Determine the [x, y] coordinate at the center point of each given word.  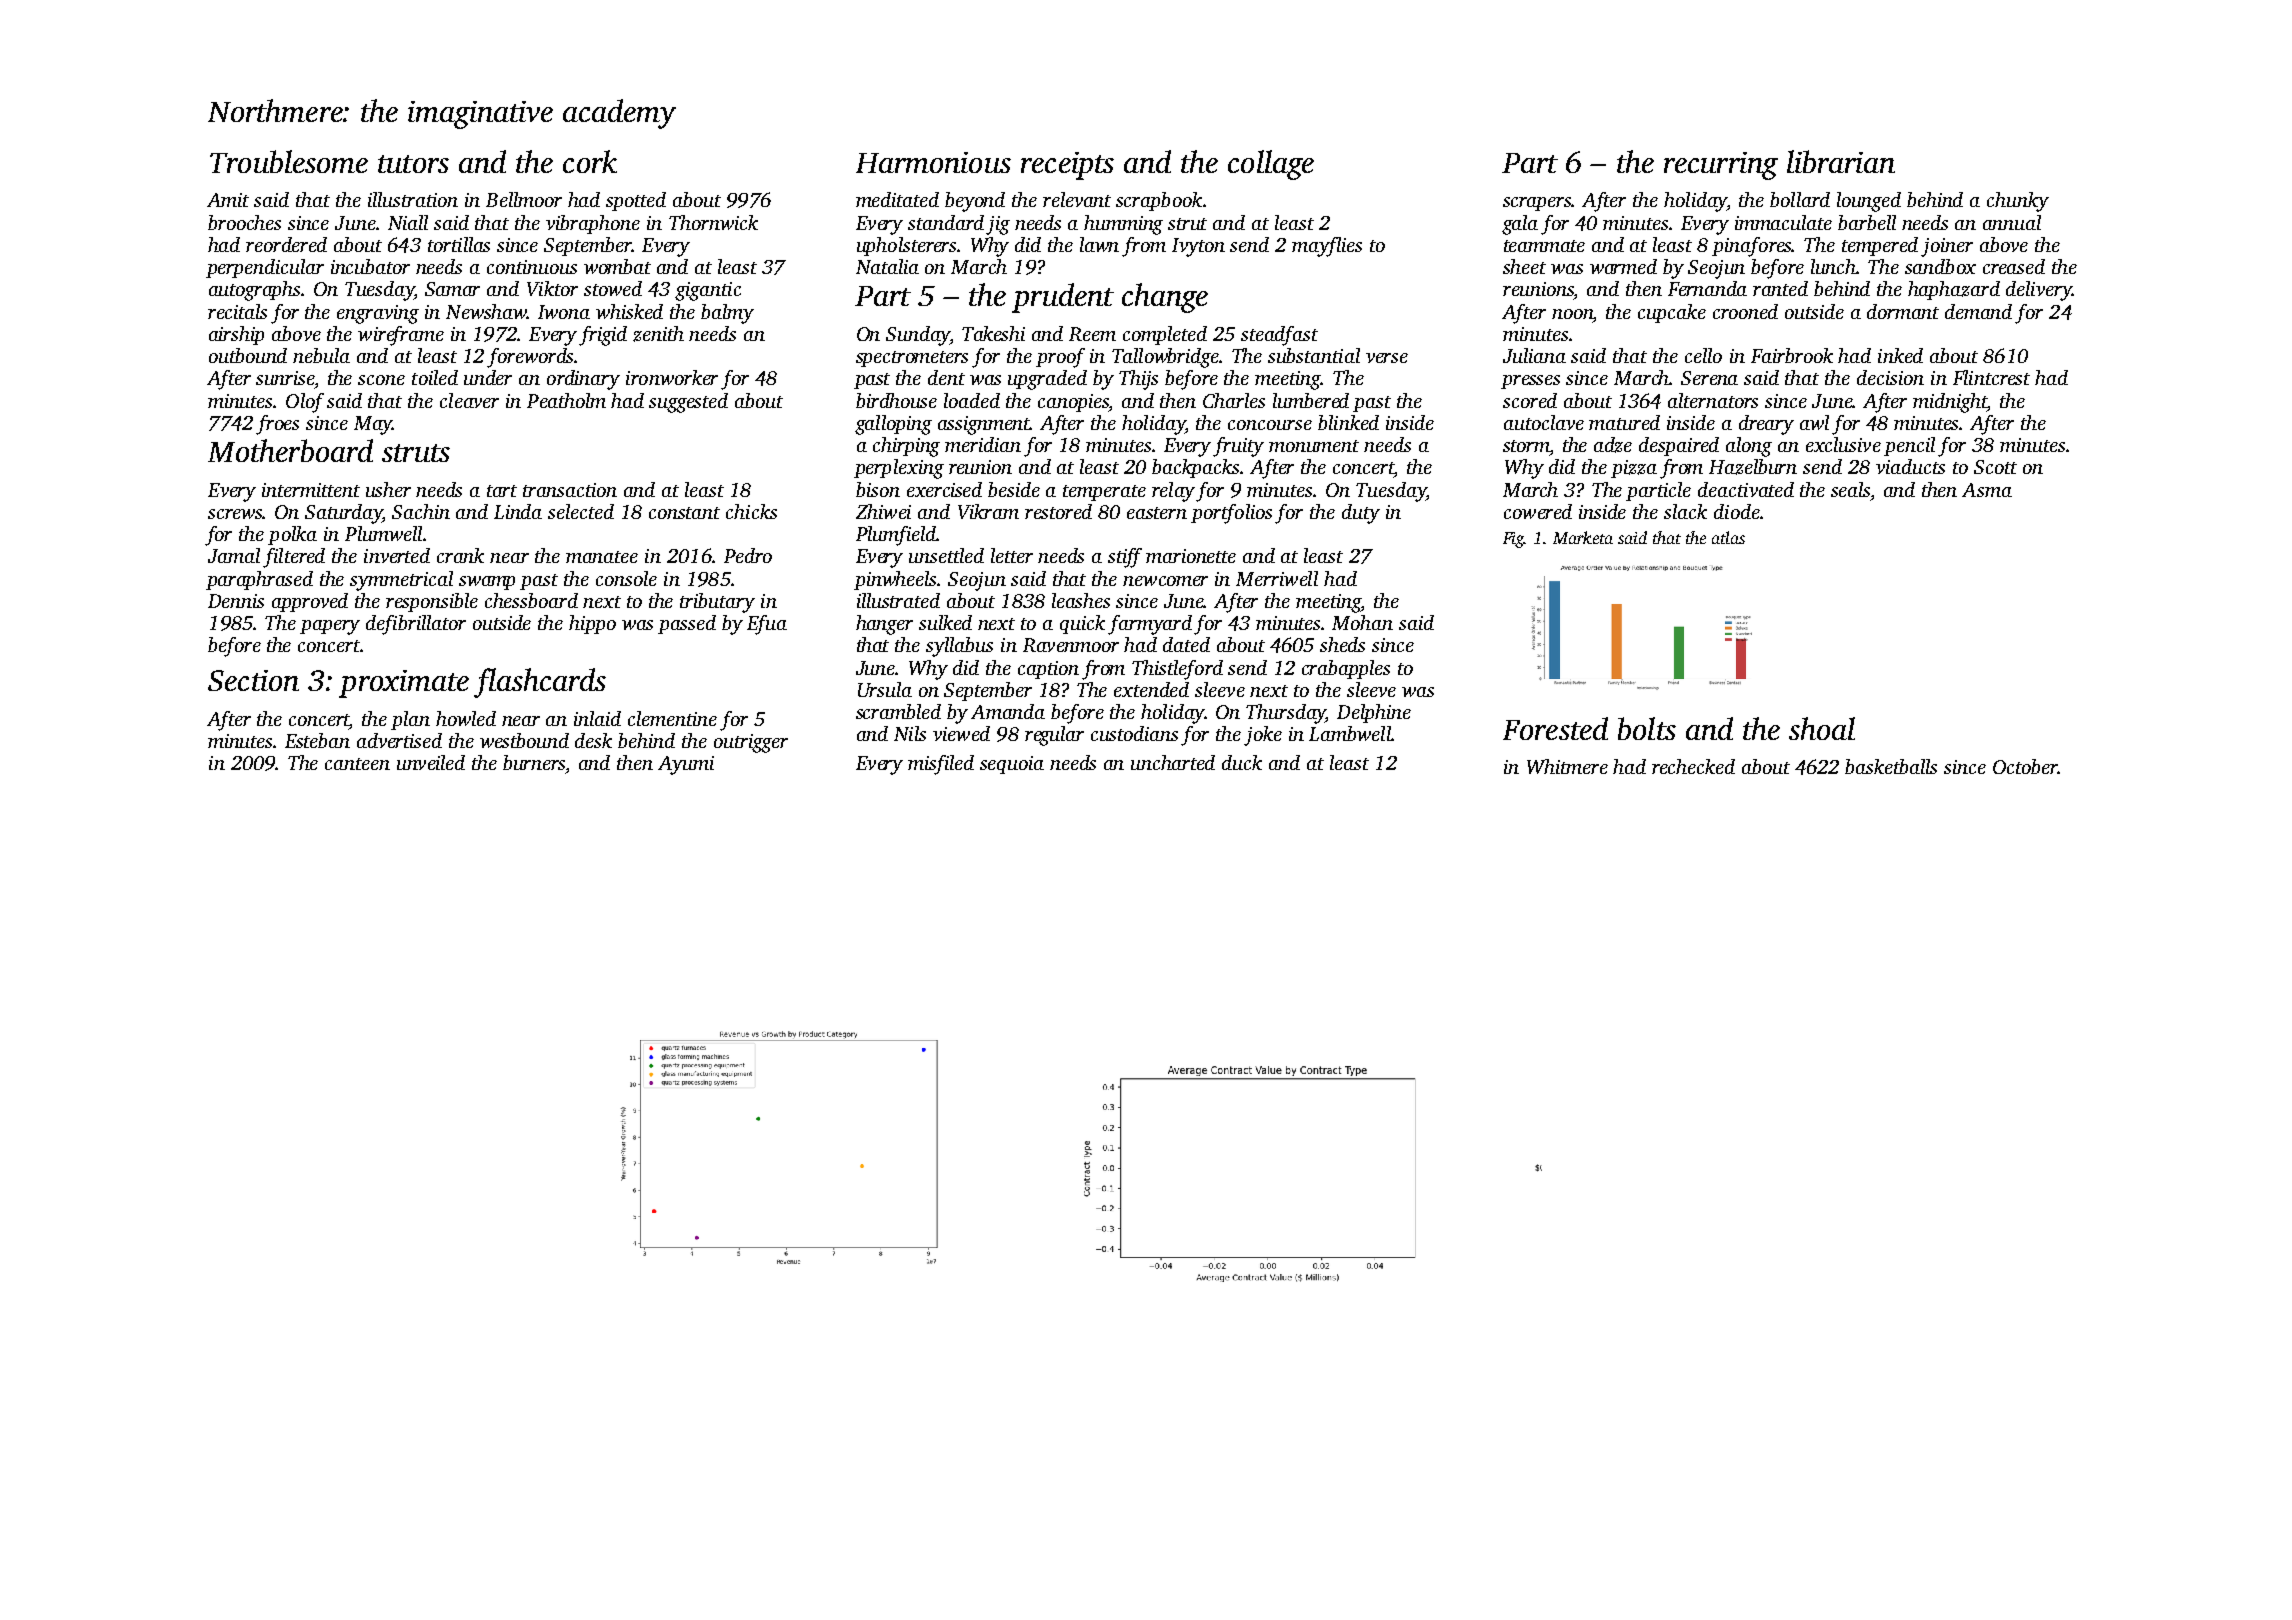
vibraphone [593, 224]
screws [235, 514]
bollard [1800, 199]
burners [534, 762]
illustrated [898, 600]
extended [1151, 689]
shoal [1822, 728]
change [1165, 298]
